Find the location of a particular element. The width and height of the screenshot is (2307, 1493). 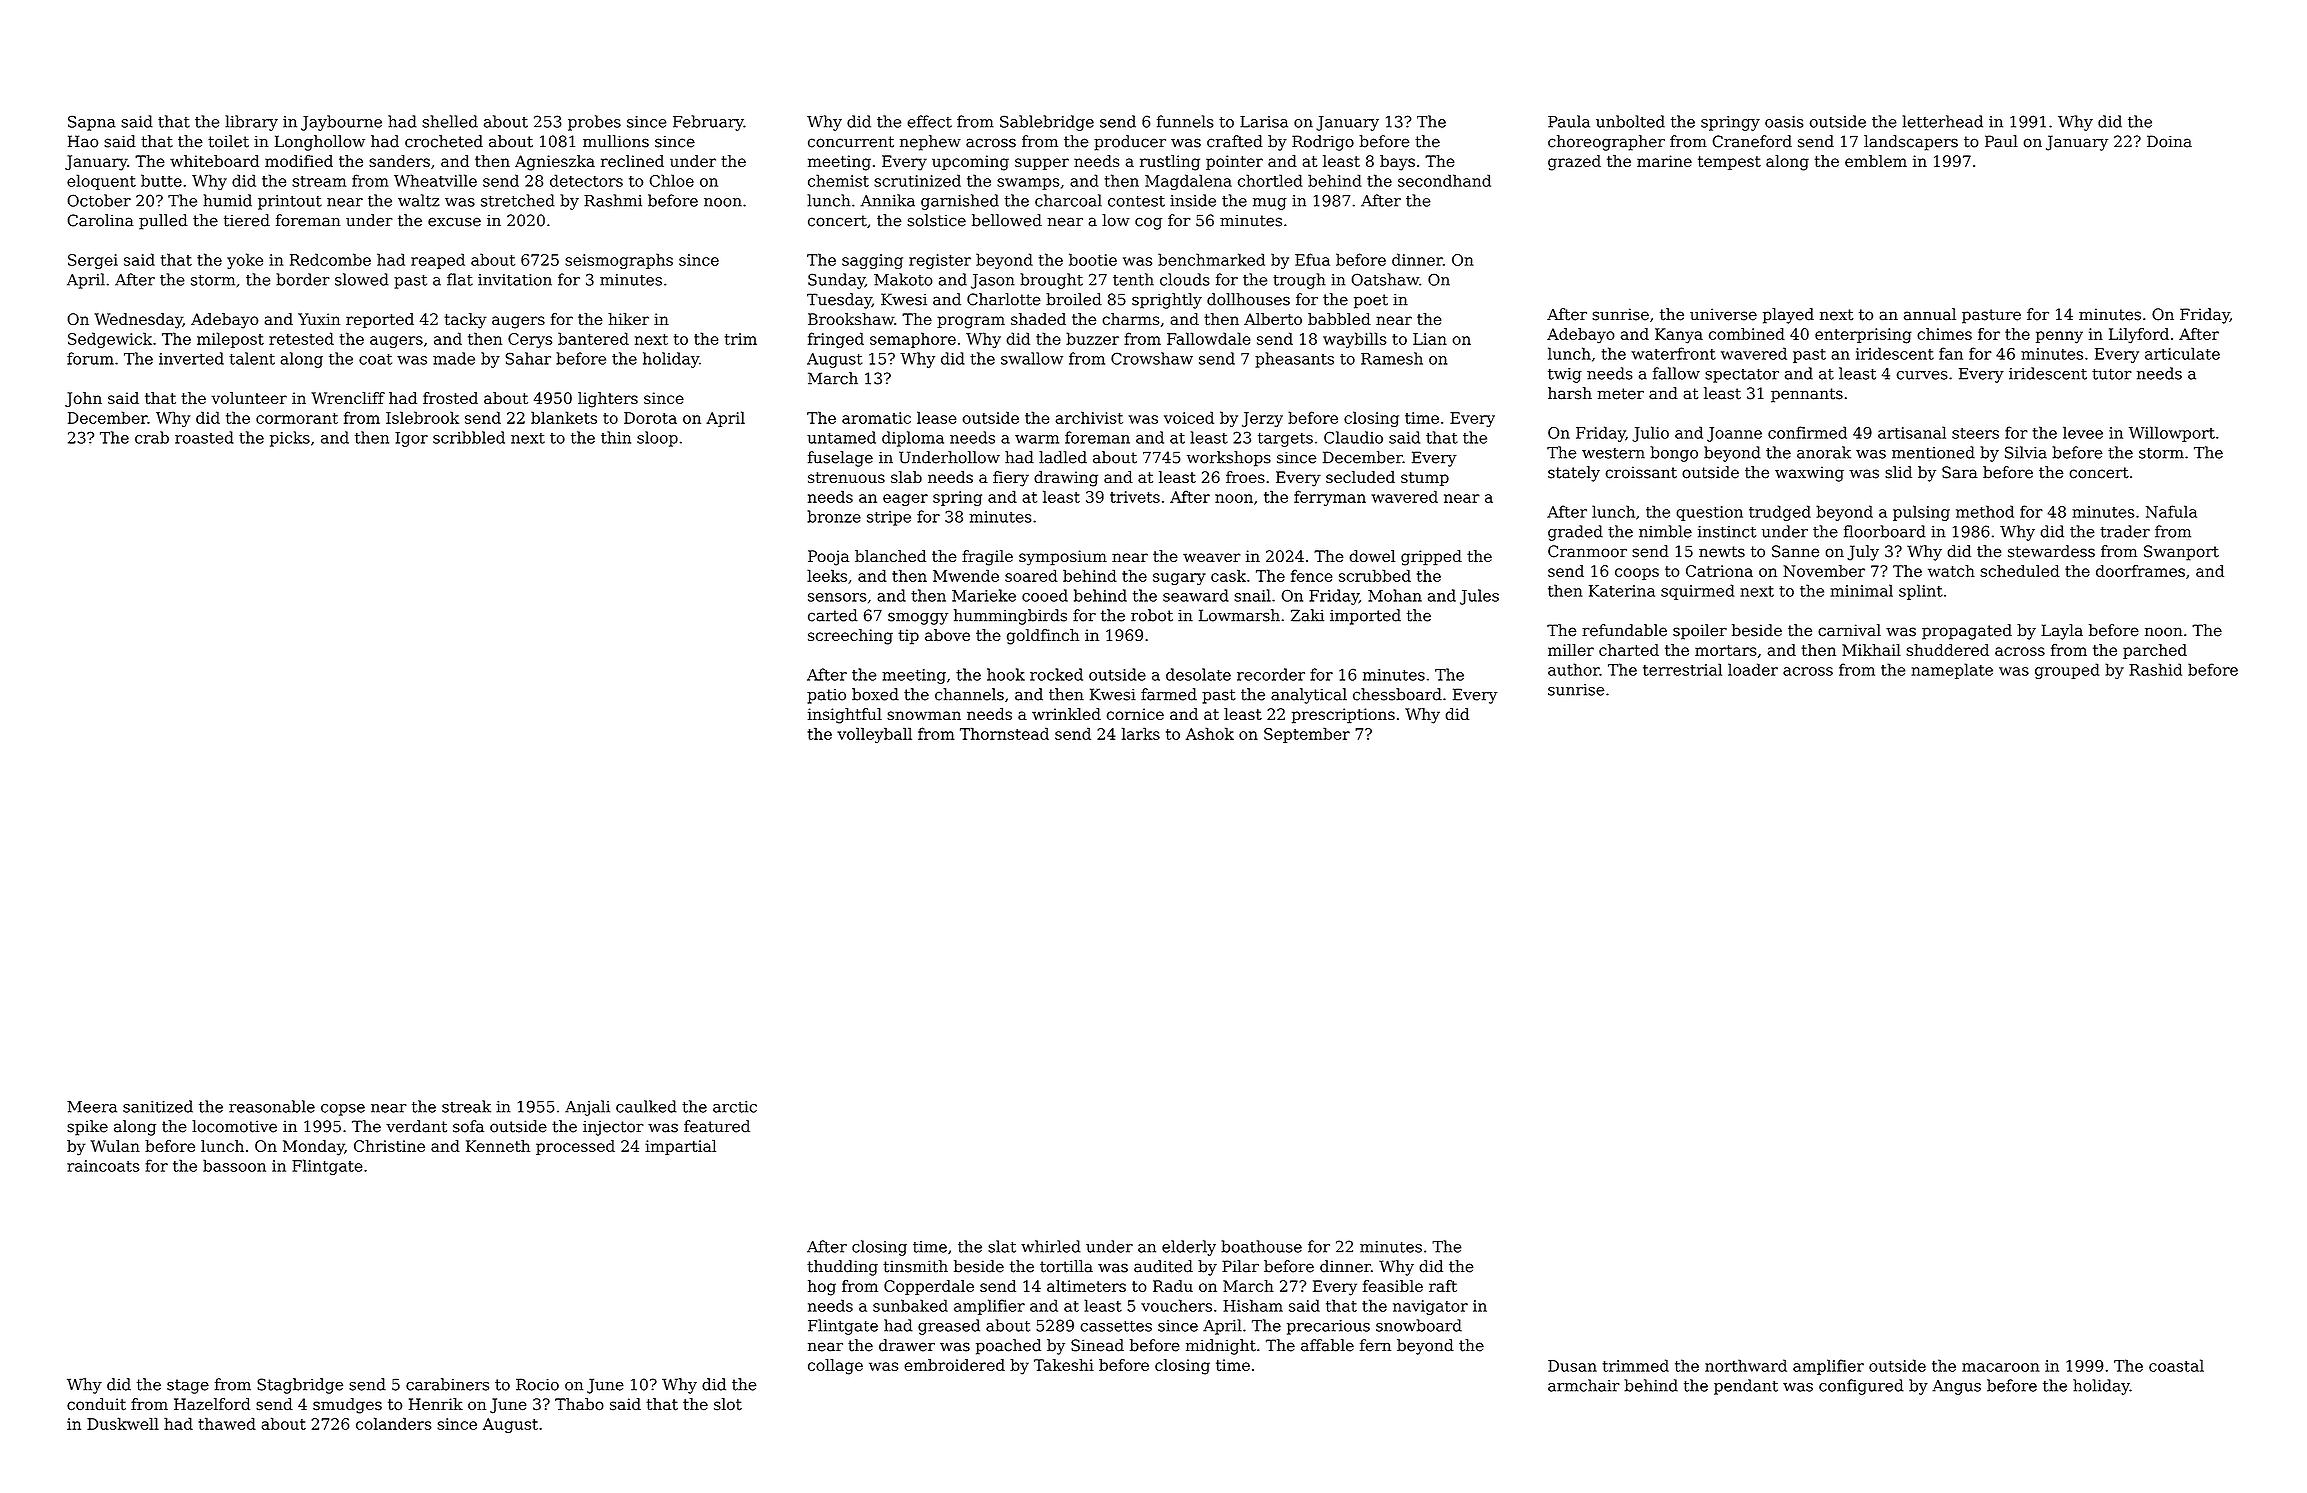

September is located at coordinates (1307, 735).
